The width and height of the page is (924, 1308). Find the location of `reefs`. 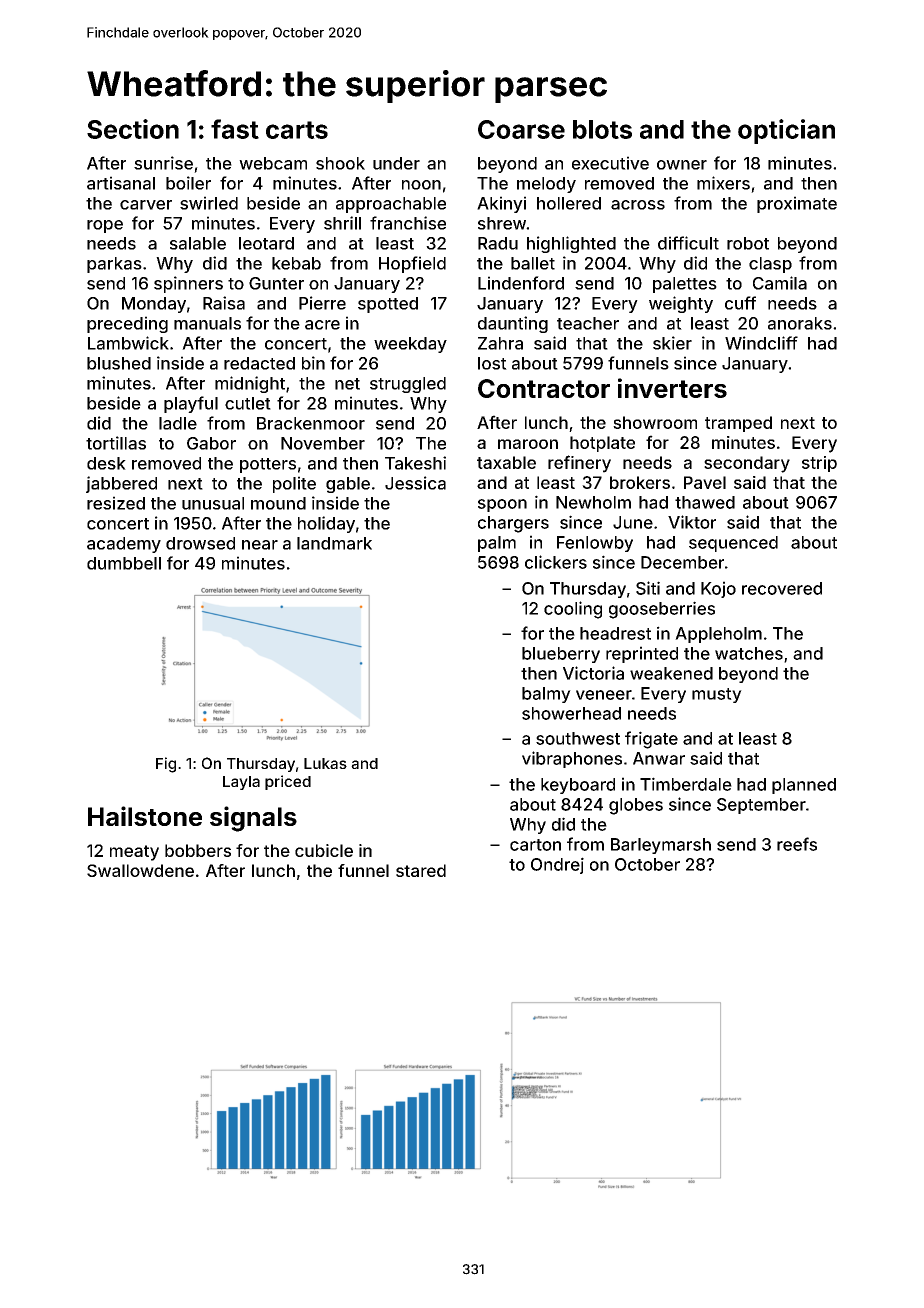

reefs is located at coordinates (797, 844).
